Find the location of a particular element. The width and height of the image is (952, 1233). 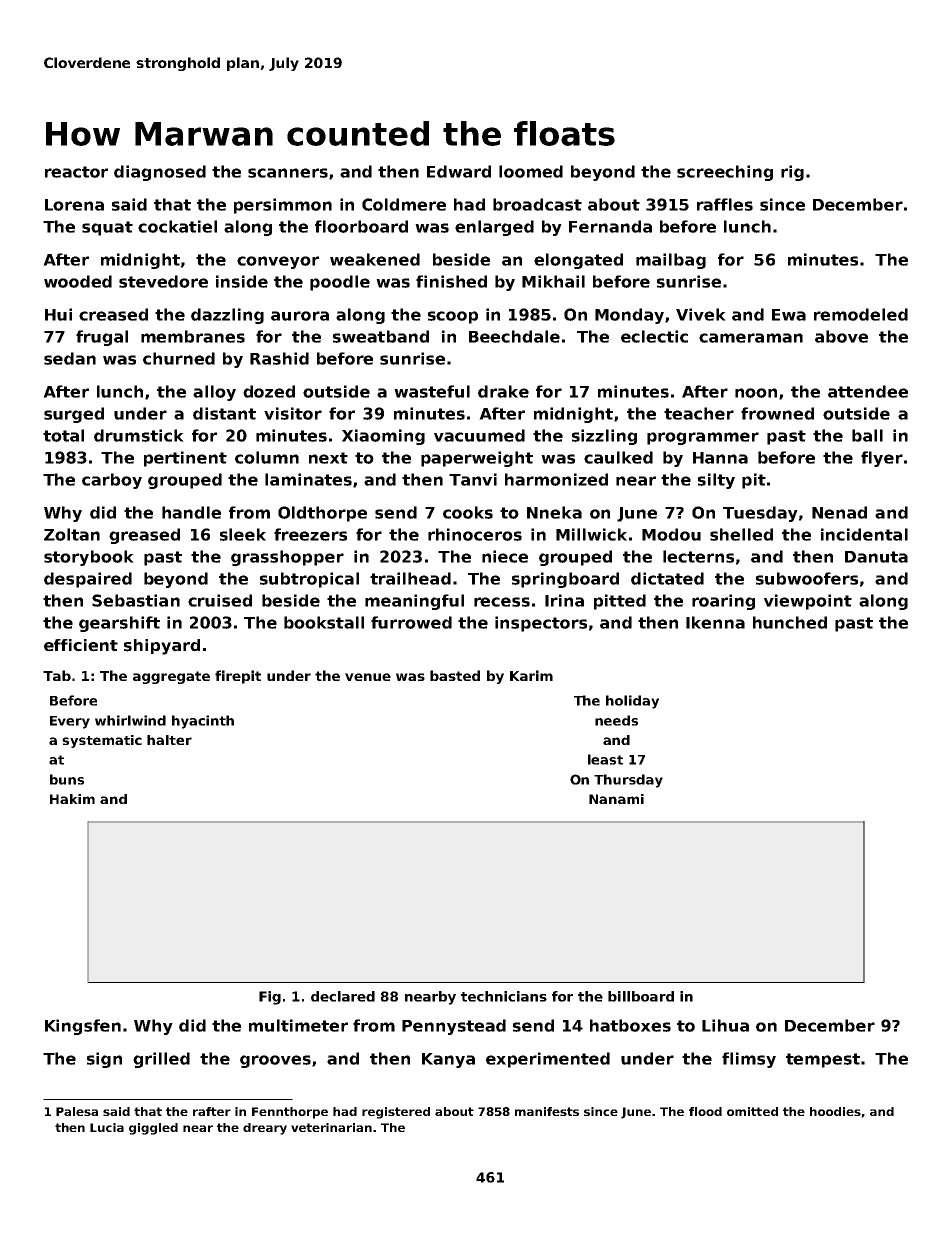

Hui is located at coordinates (58, 314).
